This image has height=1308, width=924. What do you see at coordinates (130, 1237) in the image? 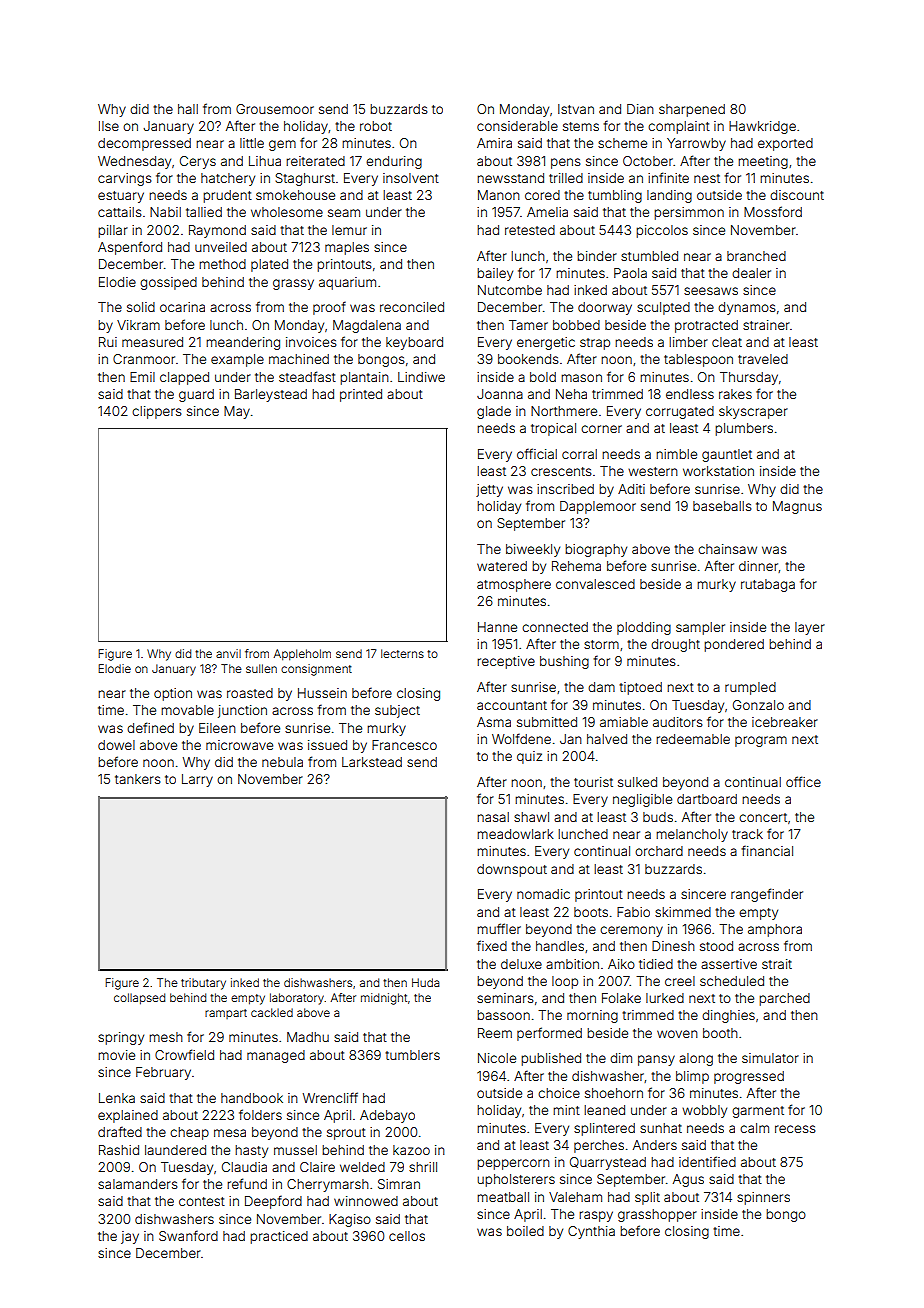
I see `jay` at bounding box center [130, 1237].
